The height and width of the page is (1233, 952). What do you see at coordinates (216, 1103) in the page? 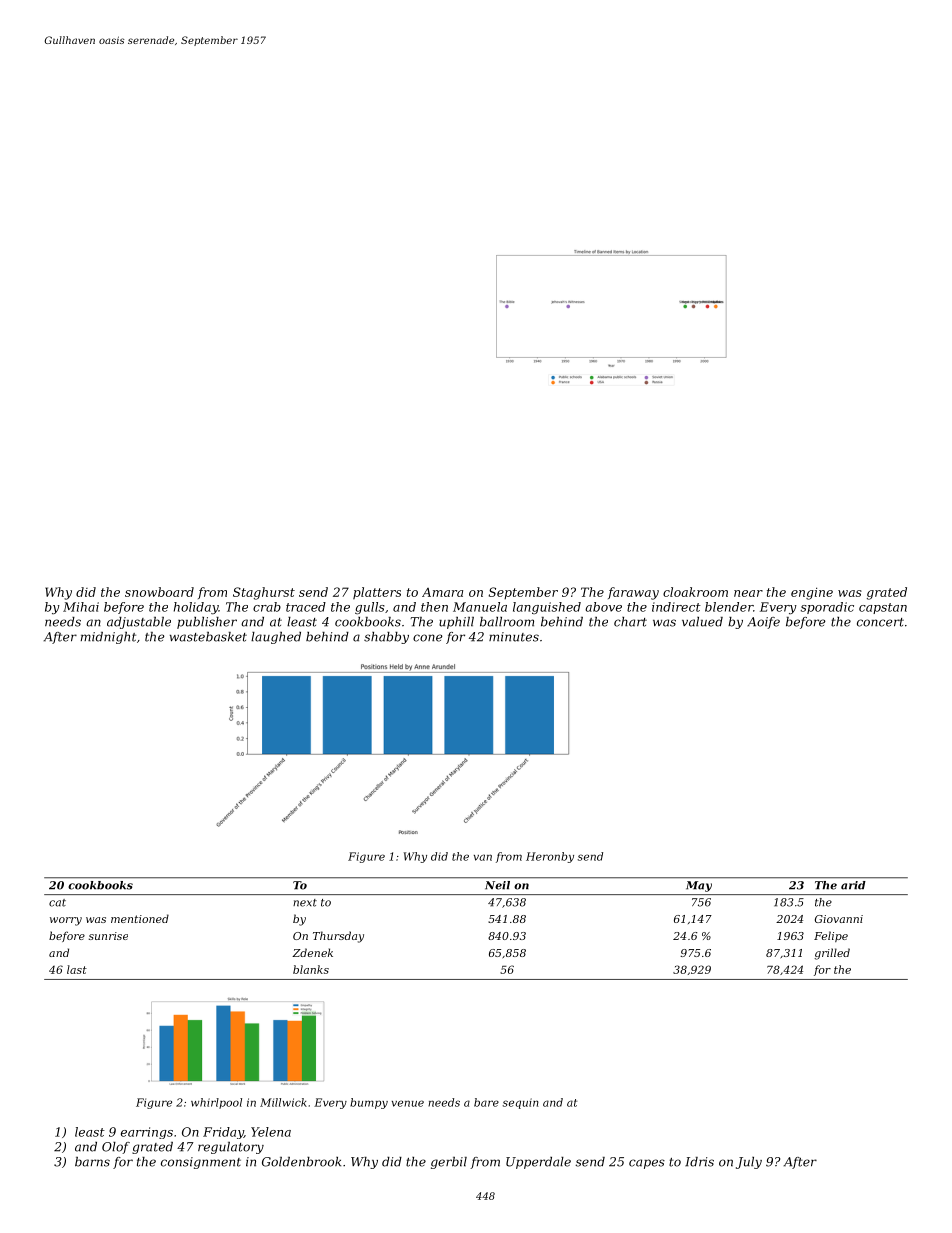
I see `whirlpool` at bounding box center [216, 1103].
